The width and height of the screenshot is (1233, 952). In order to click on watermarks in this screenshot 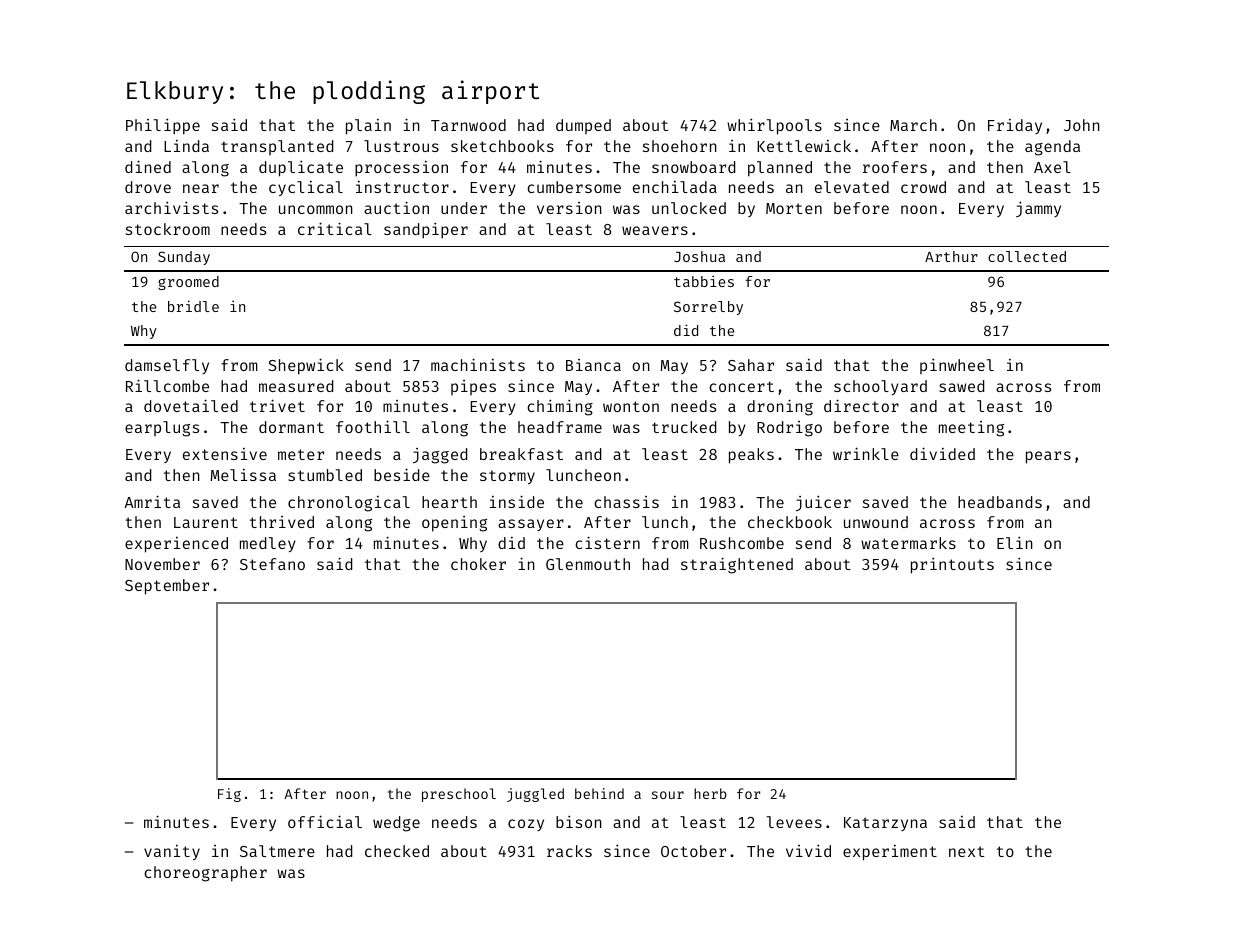, I will do `click(908, 543)`.
